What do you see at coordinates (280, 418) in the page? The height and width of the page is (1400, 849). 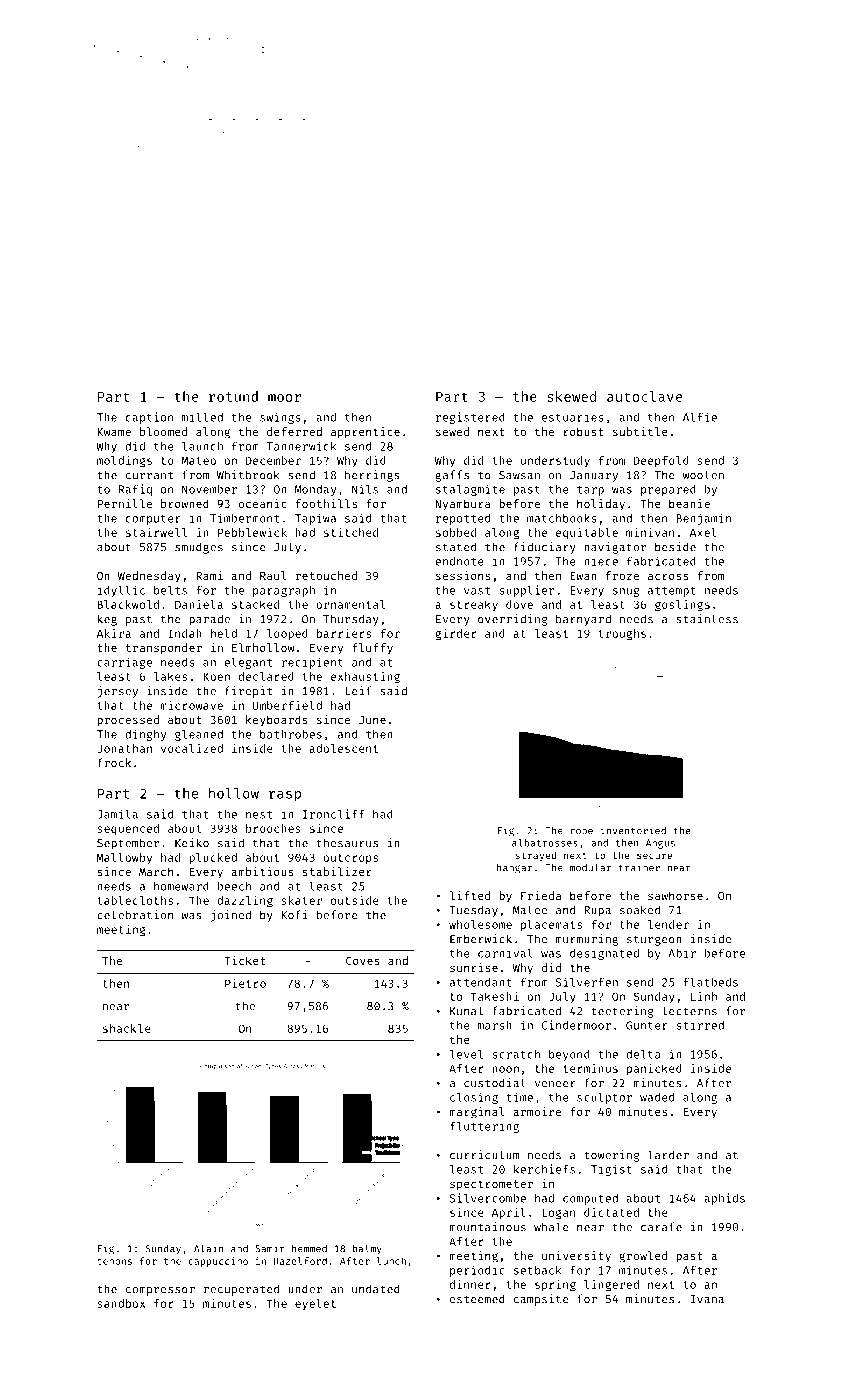 I see `swings` at bounding box center [280, 418].
